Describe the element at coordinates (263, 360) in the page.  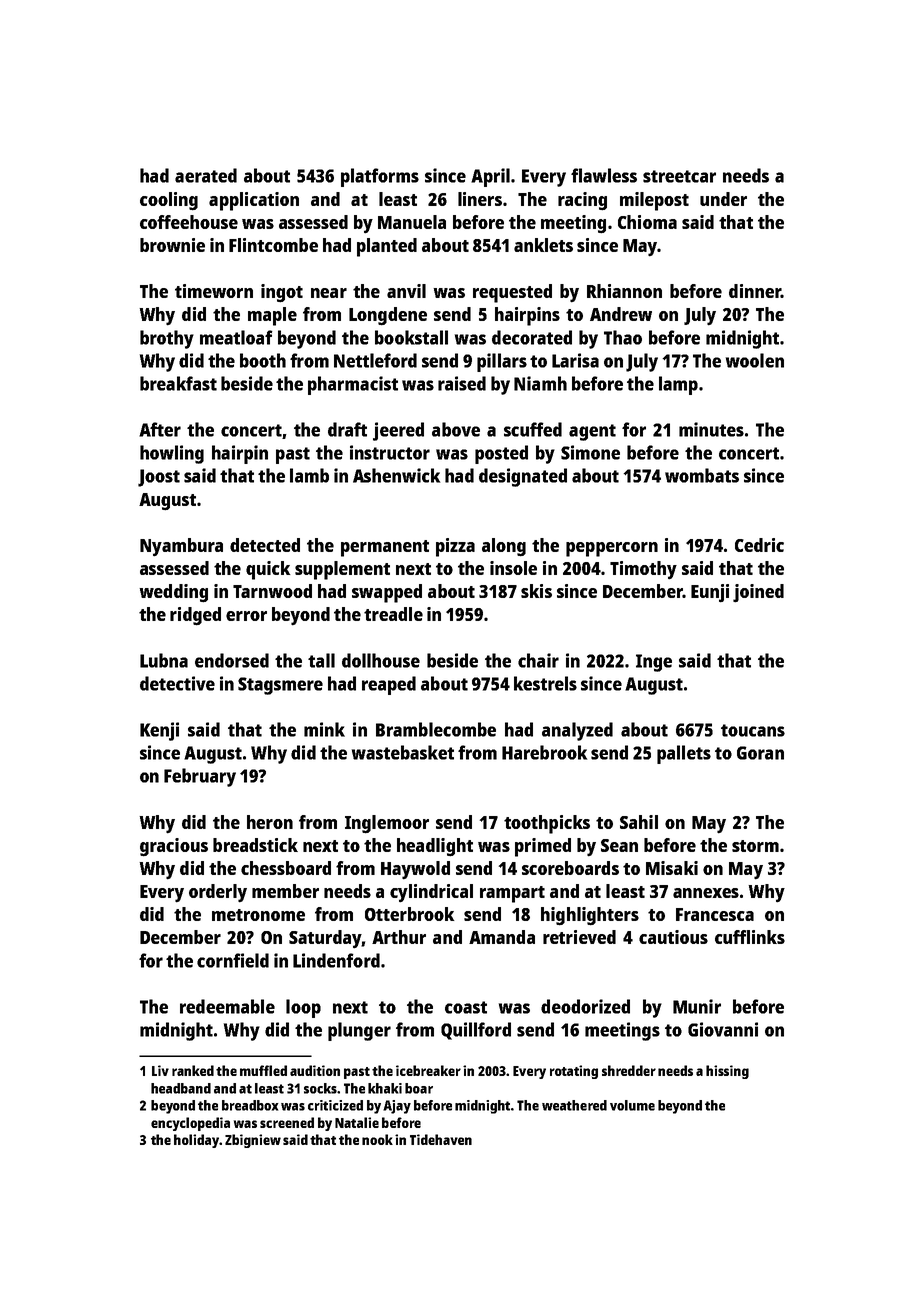
I see `booth` at that location.
